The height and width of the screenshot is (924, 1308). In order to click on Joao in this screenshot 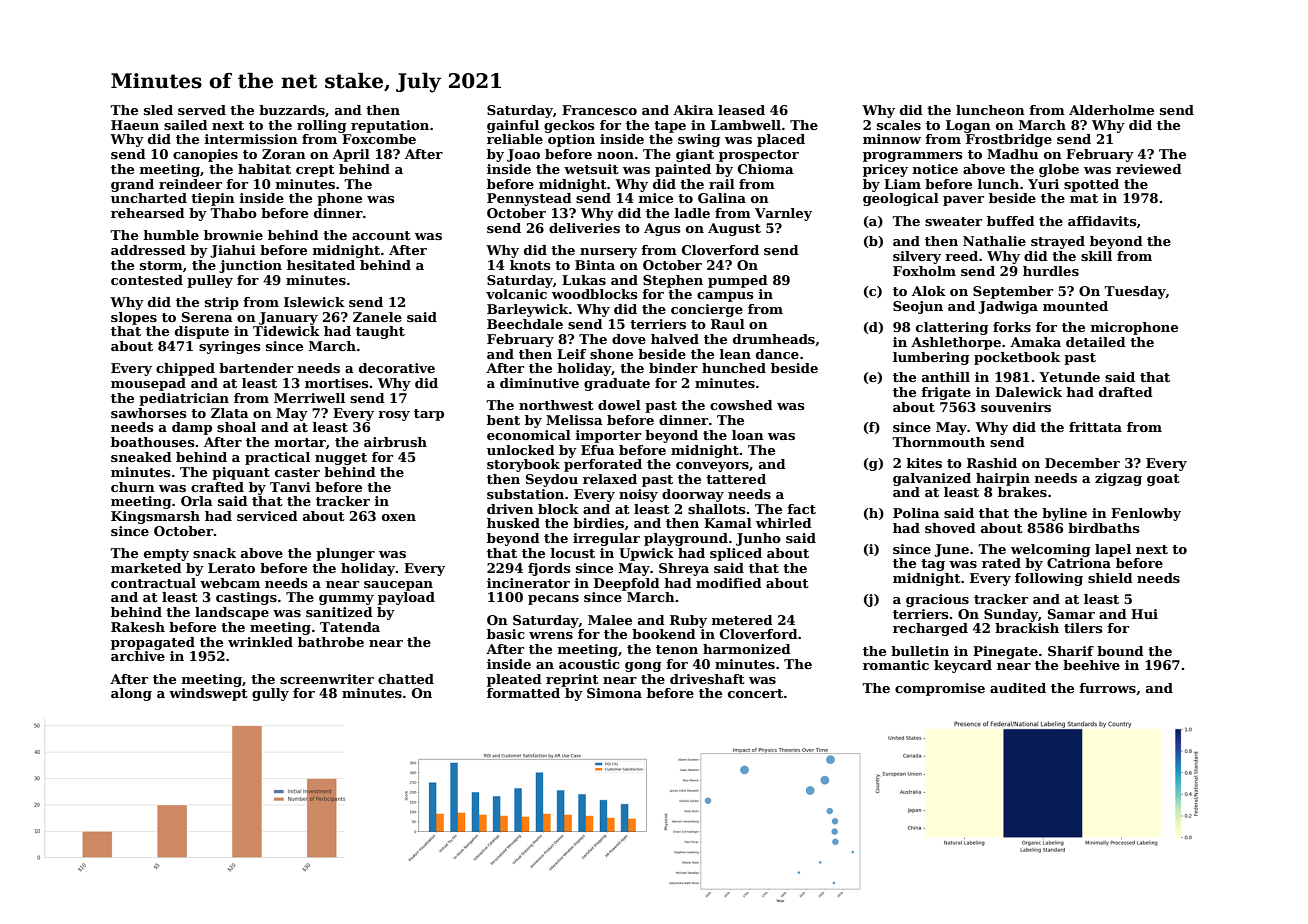, I will do `click(523, 155)`.
